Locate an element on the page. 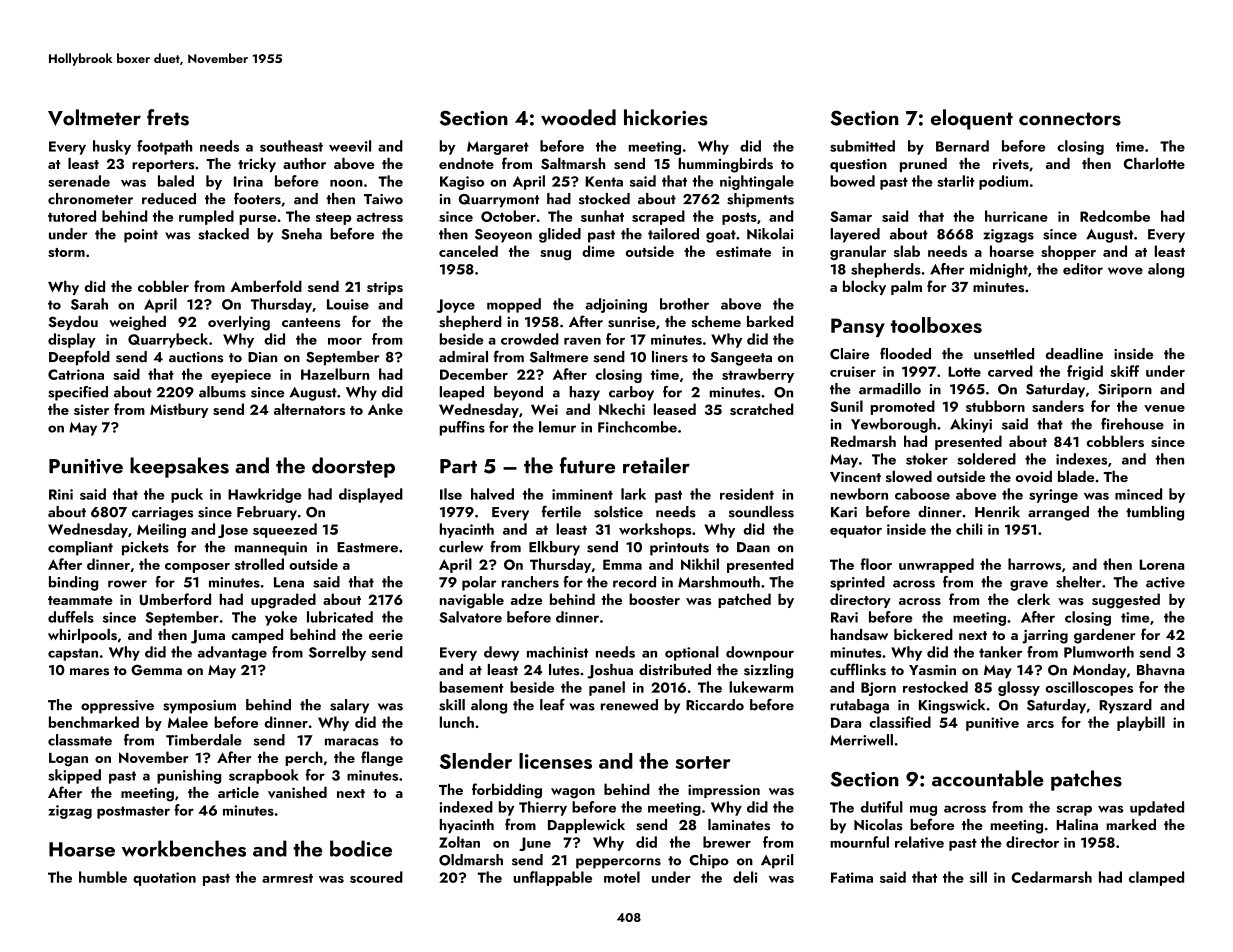 This page has width=1233, height=952. connectors is located at coordinates (1070, 119).
